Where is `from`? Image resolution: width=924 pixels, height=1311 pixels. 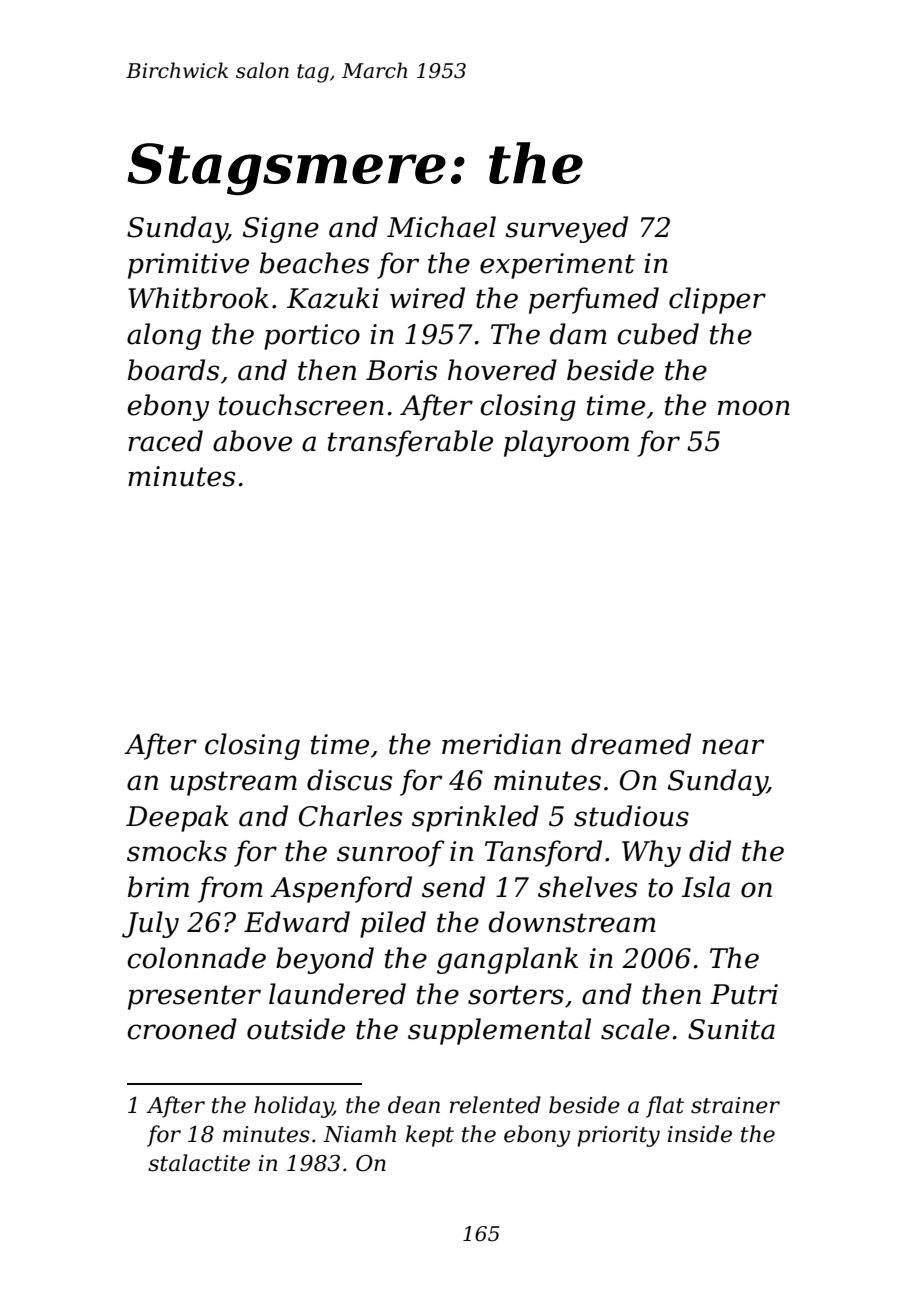 from is located at coordinates (230, 889).
